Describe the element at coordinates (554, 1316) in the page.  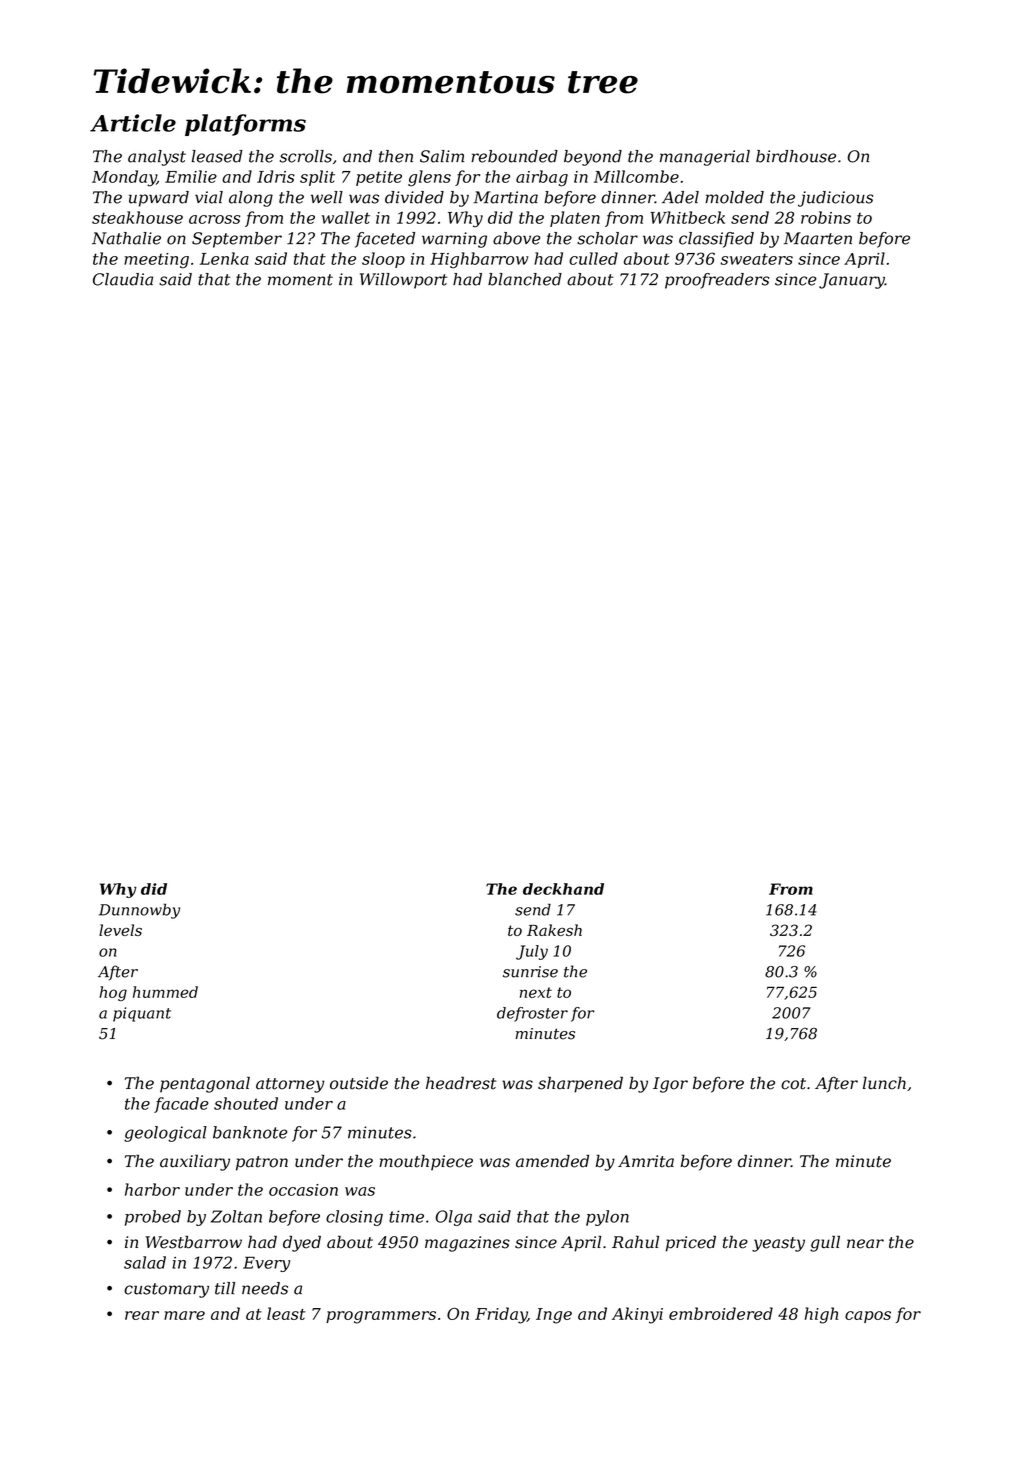
I see `Inge` at that location.
